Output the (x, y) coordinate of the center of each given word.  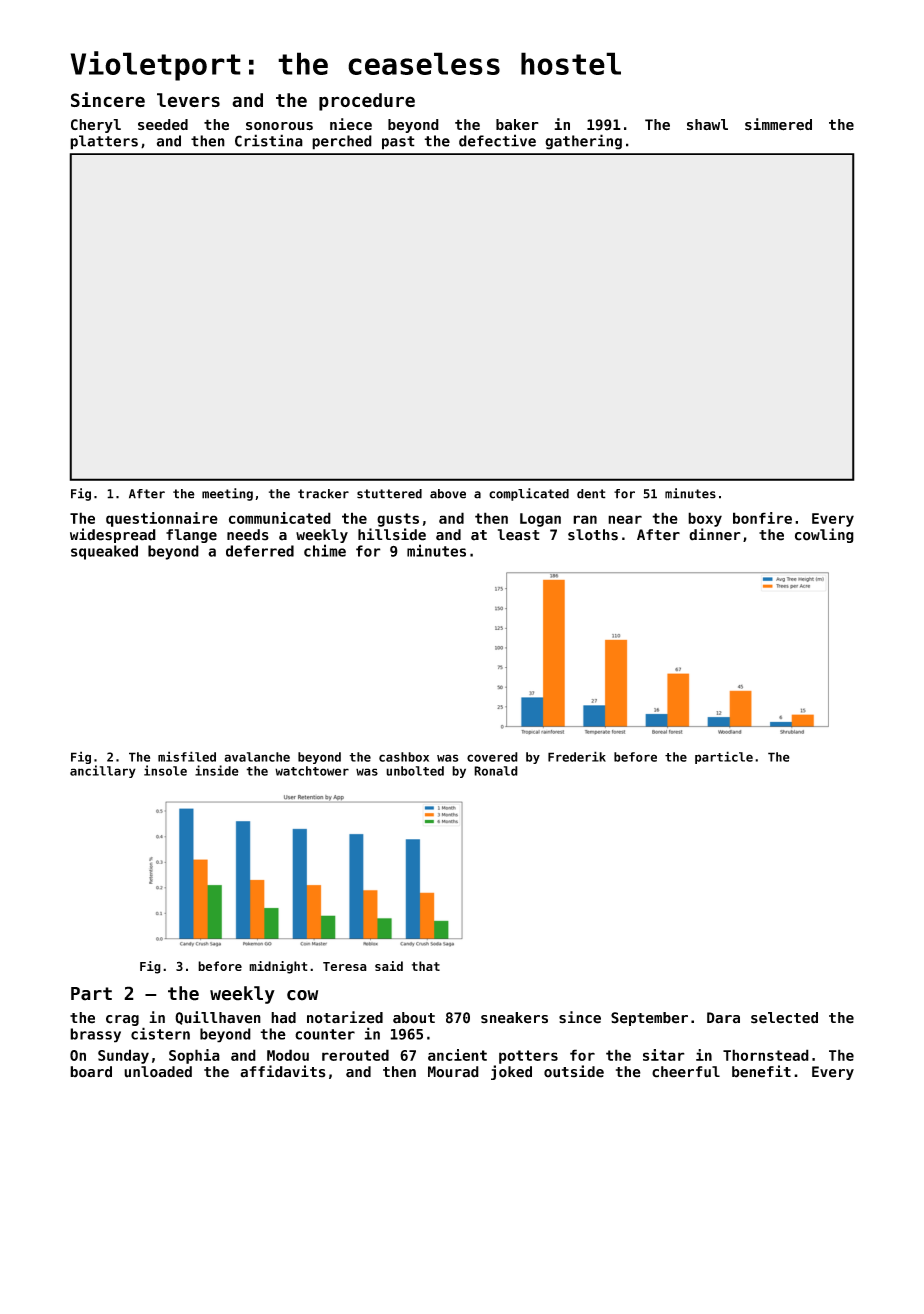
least (519, 535)
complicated (529, 494)
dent (591, 494)
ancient (457, 1055)
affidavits (283, 1071)
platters (104, 142)
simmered (778, 124)
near (625, 519)
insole (165, 770)
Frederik (577, 756)
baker (517, 124)
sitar (664, 1055)
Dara (723, 1018)
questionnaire (162, 519)
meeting (227, 494)
